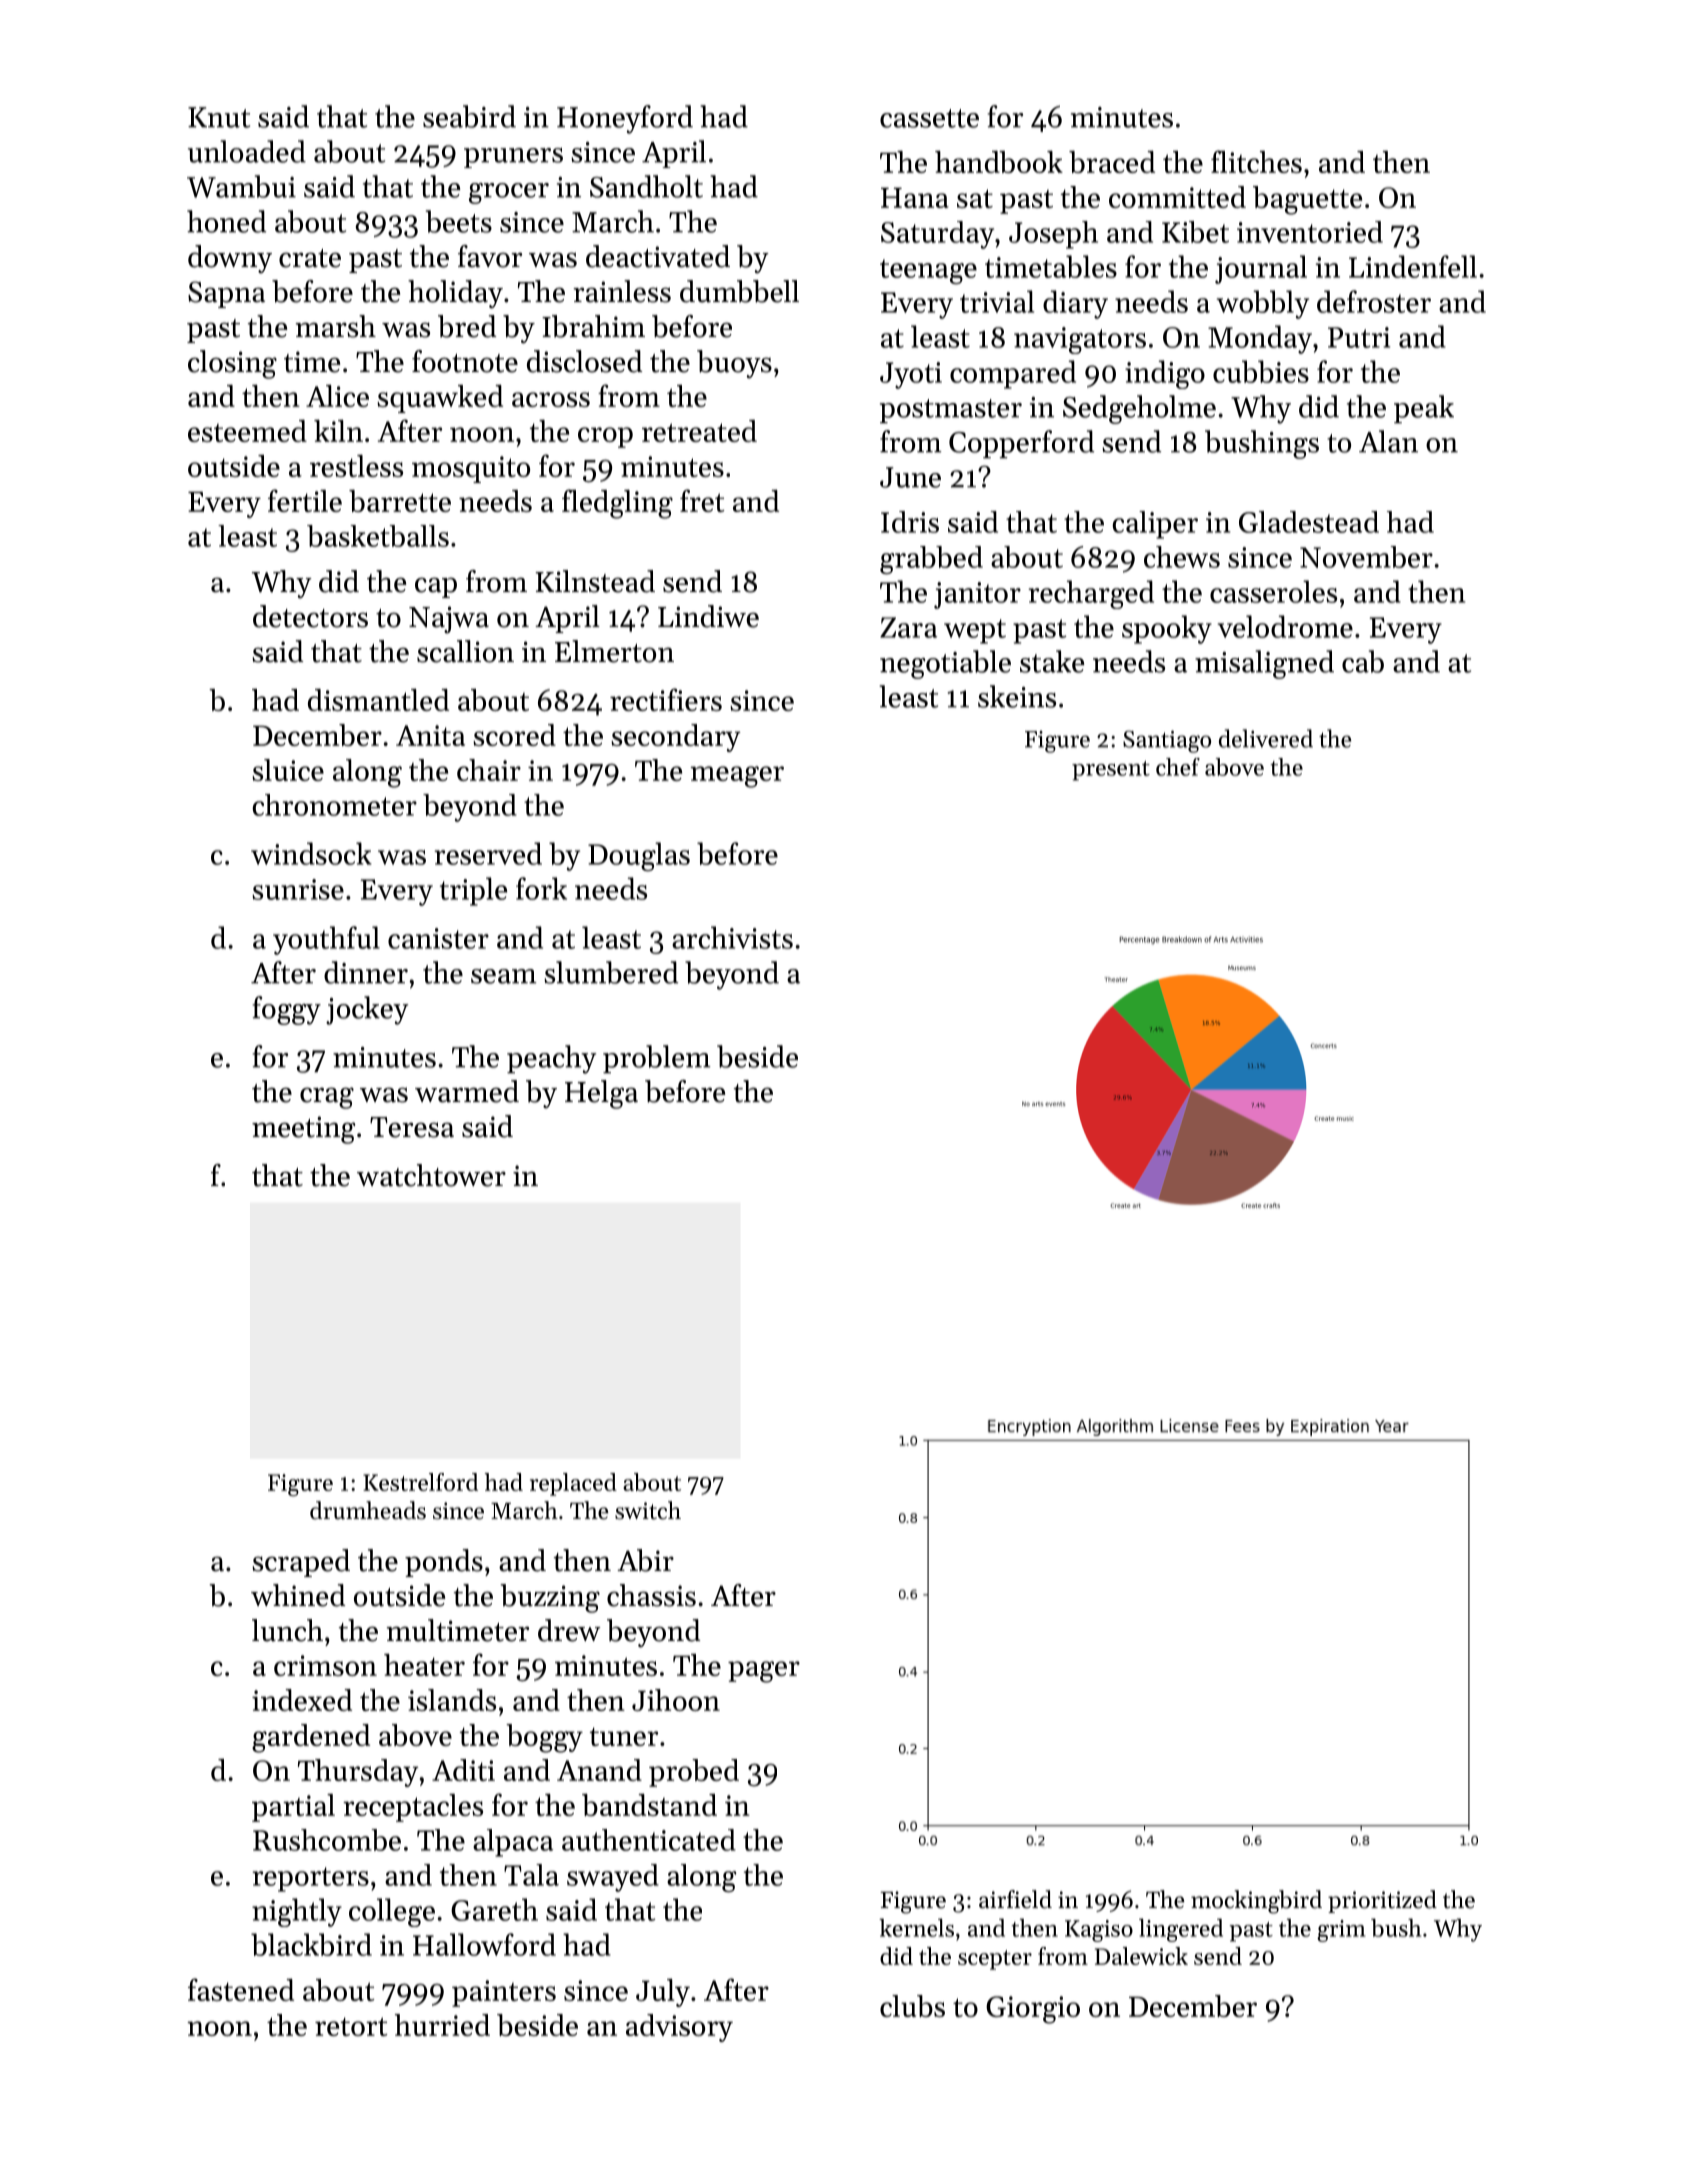 The height and width of the document is (2178, 1683). What do you see at coordinates (929, 118) in the document?
I see `cassette` at bounding box center [929, 118].
